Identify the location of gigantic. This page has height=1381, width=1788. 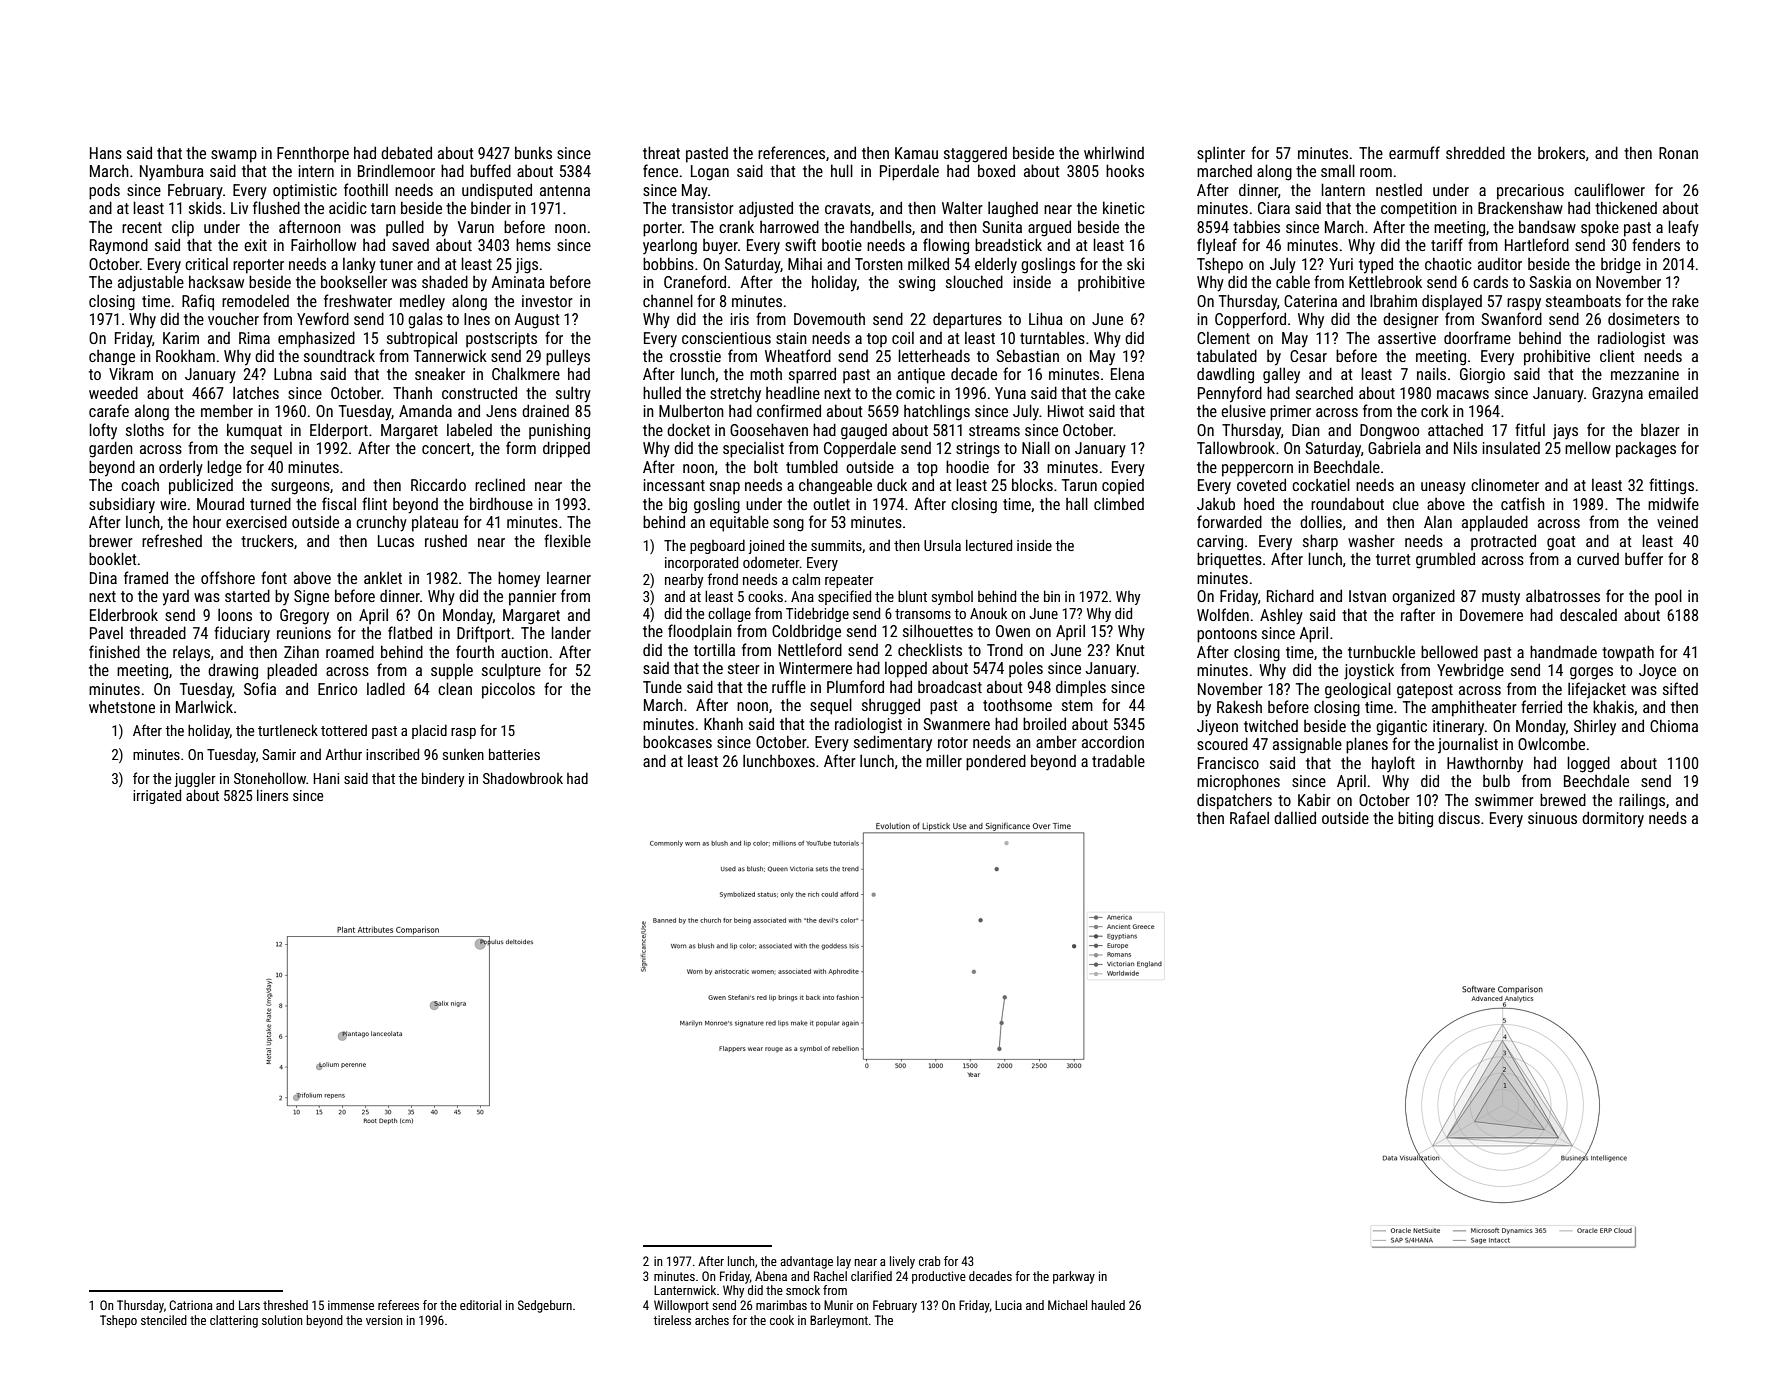
(1401, 728).
